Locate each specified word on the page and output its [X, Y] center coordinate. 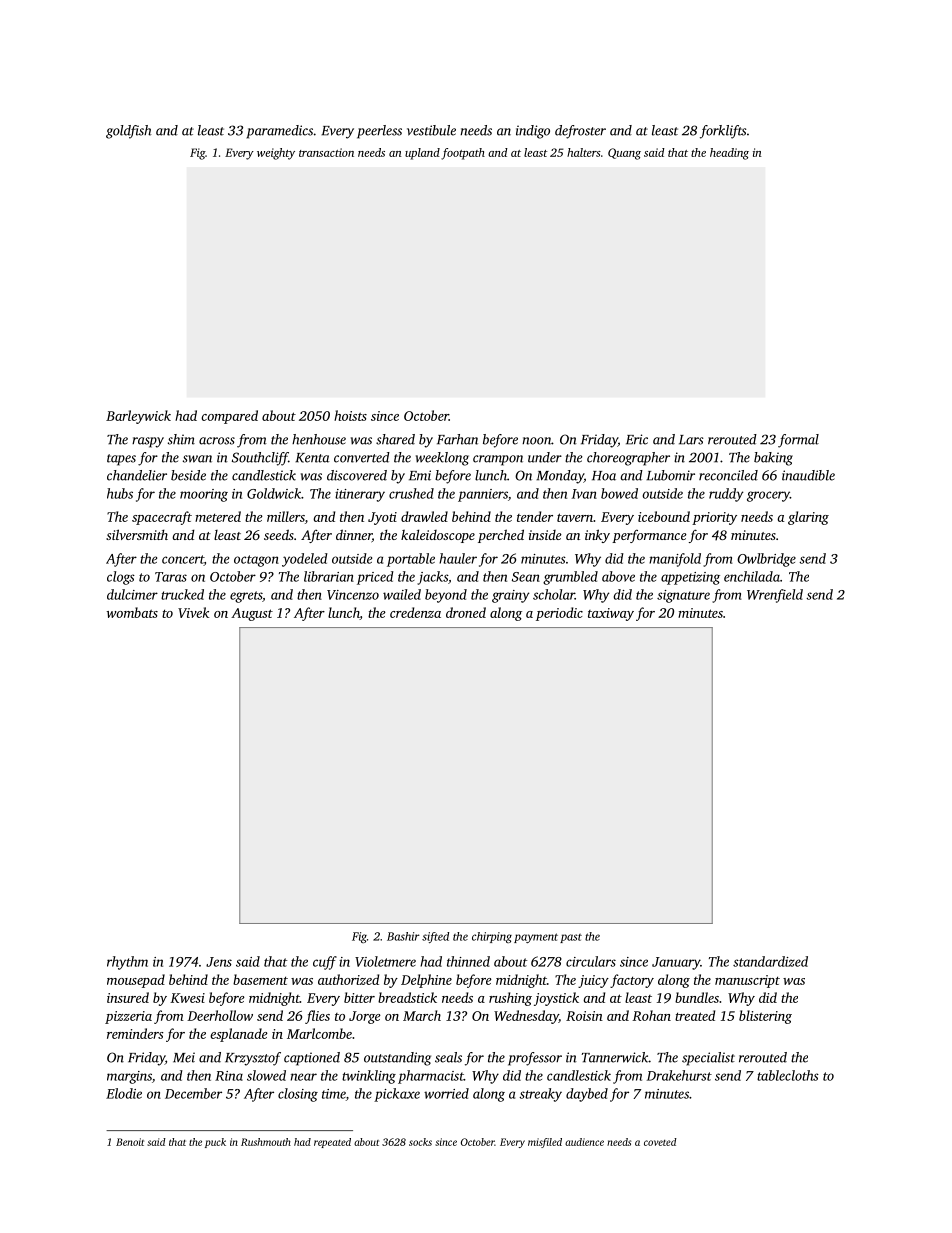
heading [729, 154]
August [252, 614]
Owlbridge [766, 560]
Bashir [403, 936]
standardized [770, 961]
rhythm [127, 963]
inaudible [808, 475]
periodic [559, 614]
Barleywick [138, 417]
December [193, 1093]
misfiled [545, 1143]
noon [536, 441]
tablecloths [788, 1075]
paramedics [279, 132]
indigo [533, 132]
